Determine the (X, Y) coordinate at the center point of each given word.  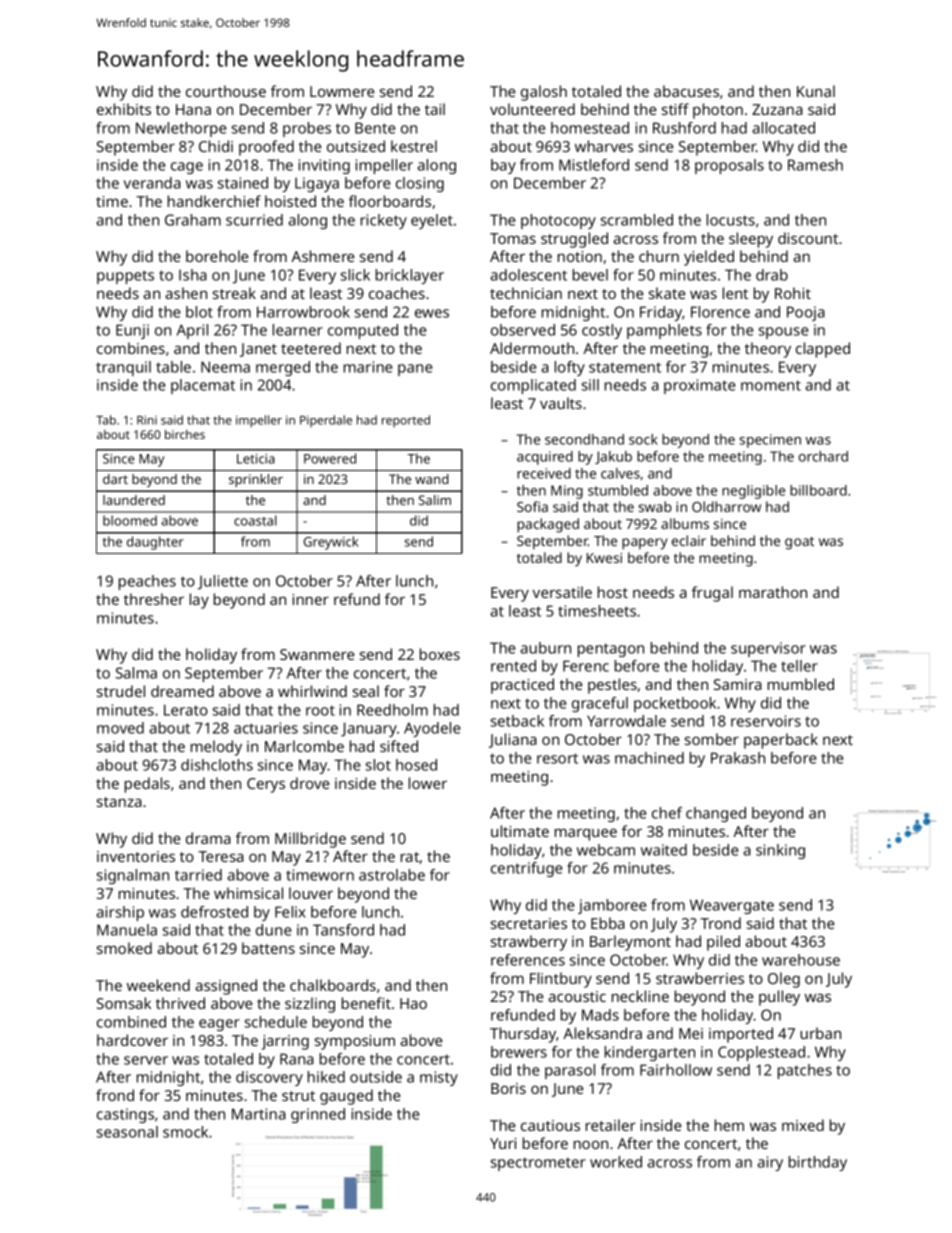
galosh (544, 93)
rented (513, 666)
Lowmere (342, 91)
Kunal (816, 91)
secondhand (584, 439)
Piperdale (326, 421)
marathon (773, 592)
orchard (823, 456)
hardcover (132, 1040)
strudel (121, 691)
